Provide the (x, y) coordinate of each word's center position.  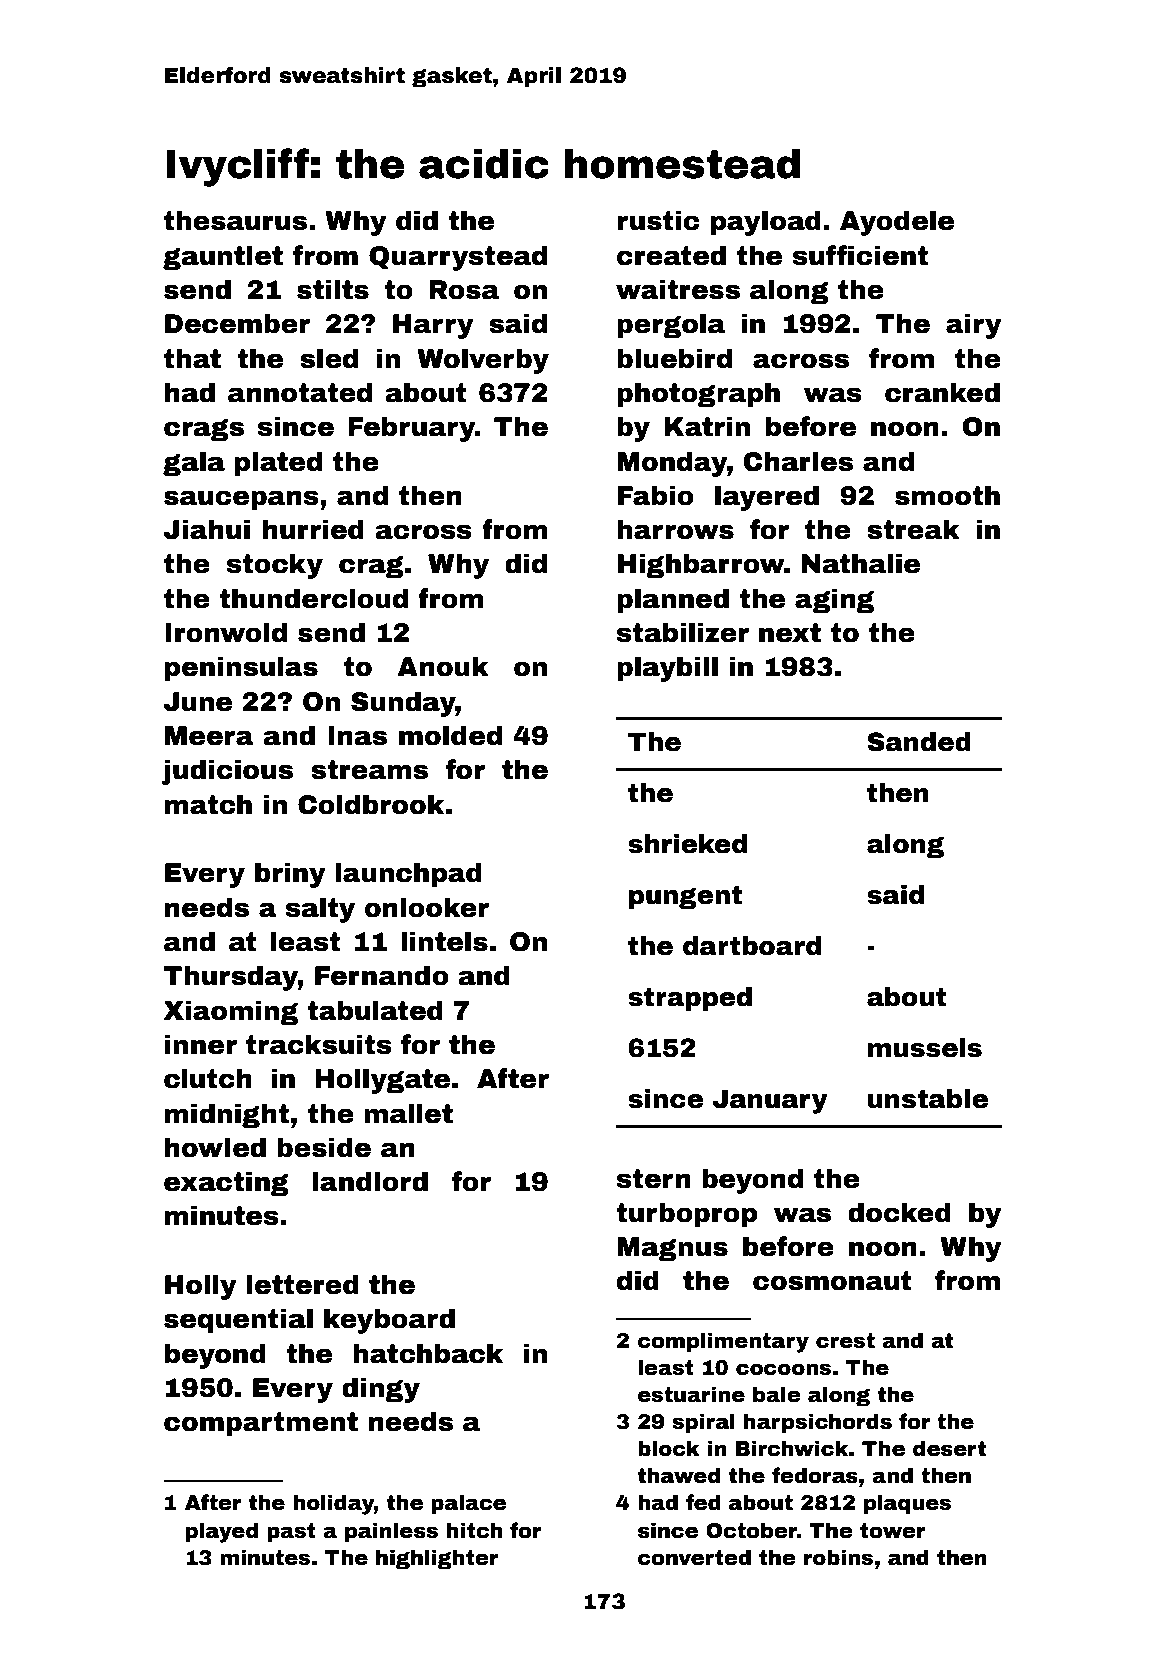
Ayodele (897, 223)
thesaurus (235, 220)
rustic (658, 220)
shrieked (687, 844)
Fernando (382, 975)
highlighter (437, 1559)
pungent (685, 898)
